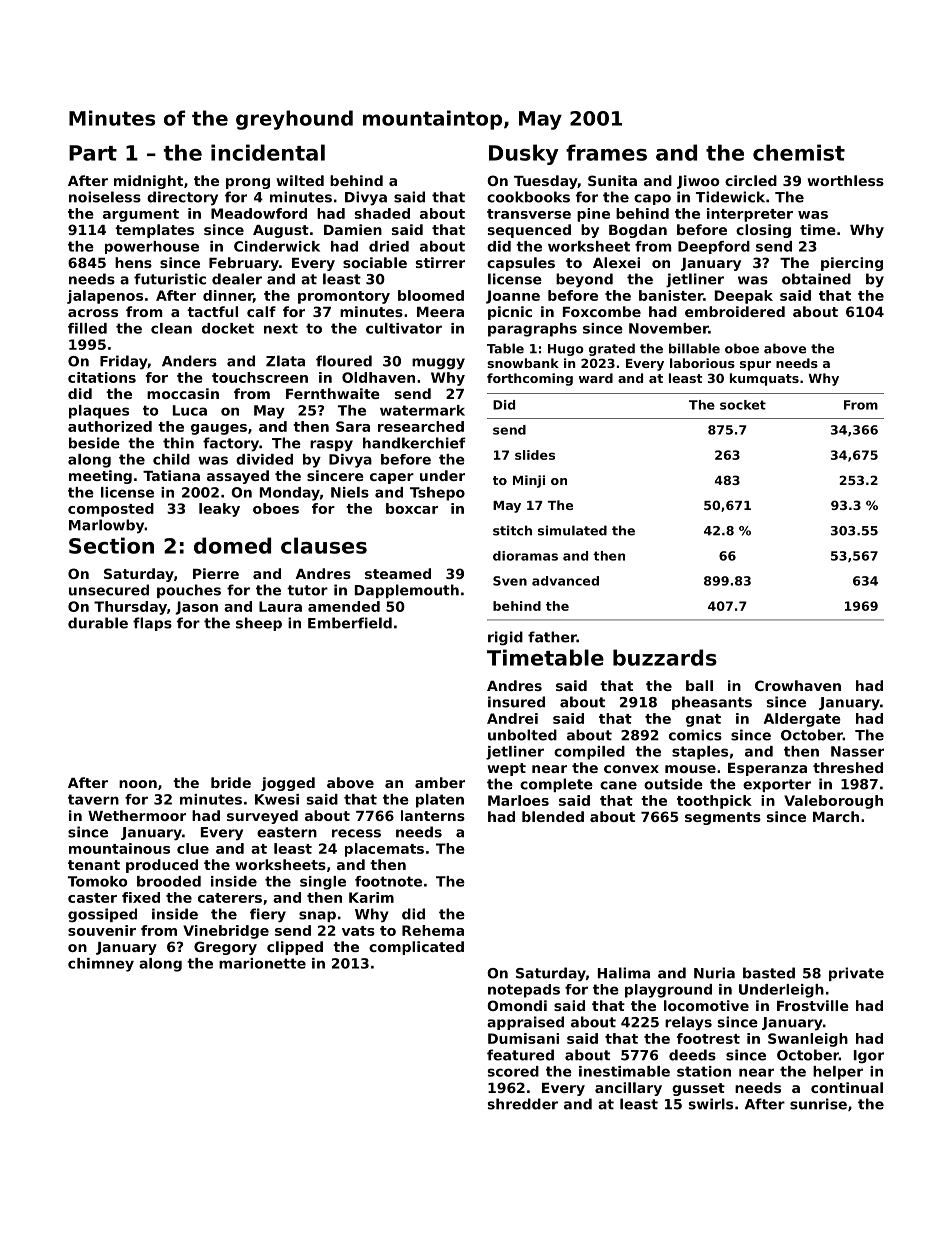  What do you see at coordinates (109, 590) in the page?
I see `unsecured` at bounding box center [109, 590].
